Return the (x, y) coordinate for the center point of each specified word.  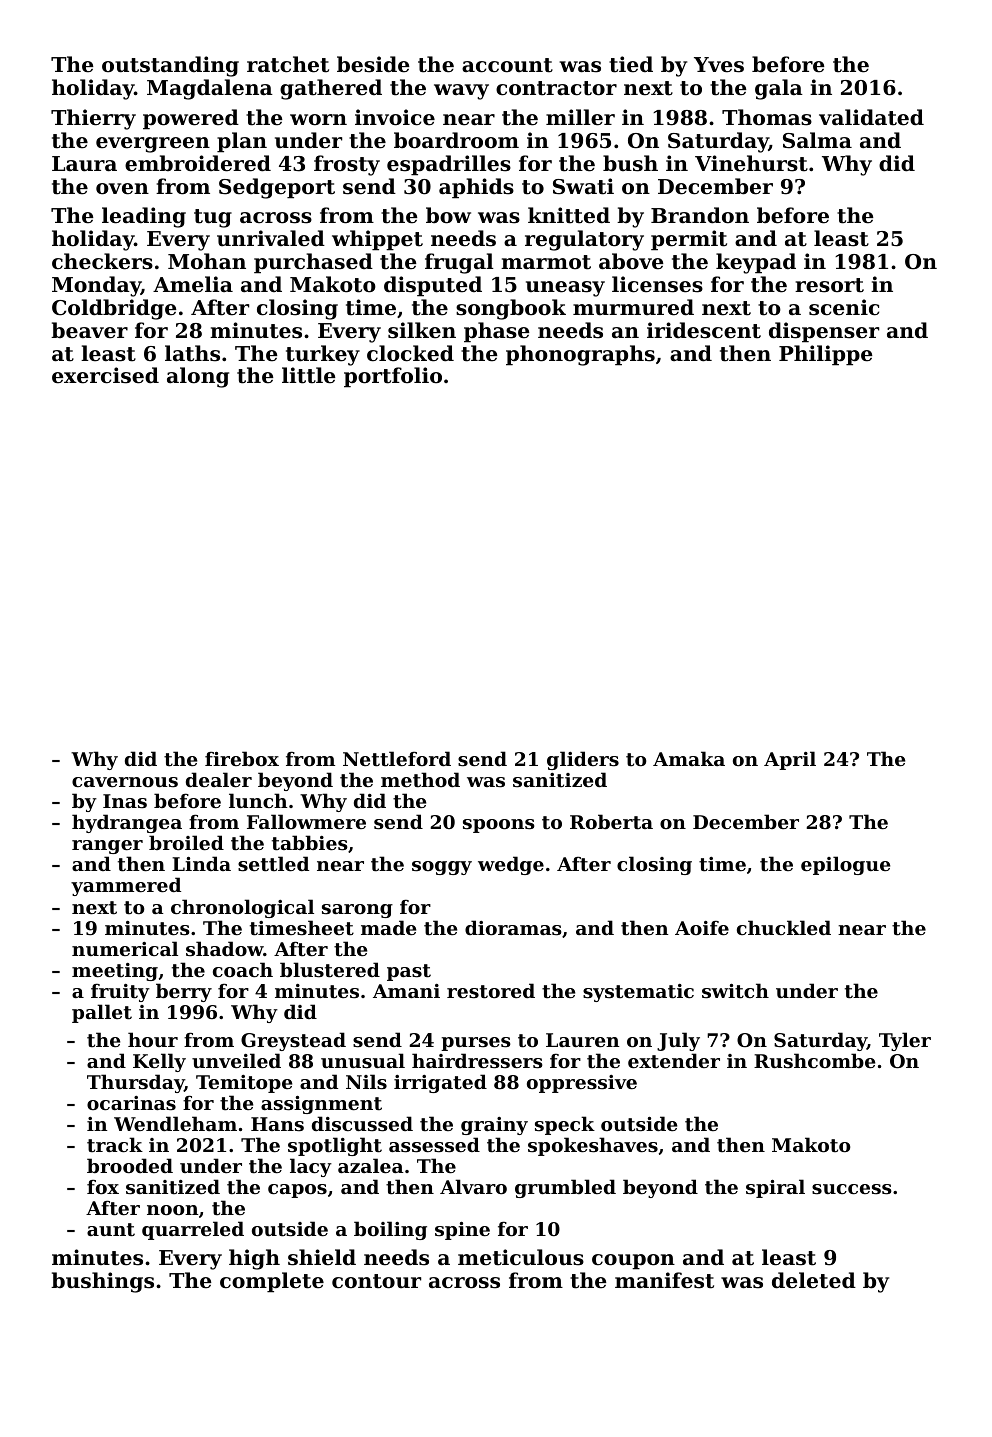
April (790, 760)
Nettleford (397, 759)
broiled (186, 842)
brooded (130, 1165)
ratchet (288, 64)
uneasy (565, 289)
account (507, 65)
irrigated (440, 1083)
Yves (719, 65)
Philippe (825, 355)
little (308, 375)
